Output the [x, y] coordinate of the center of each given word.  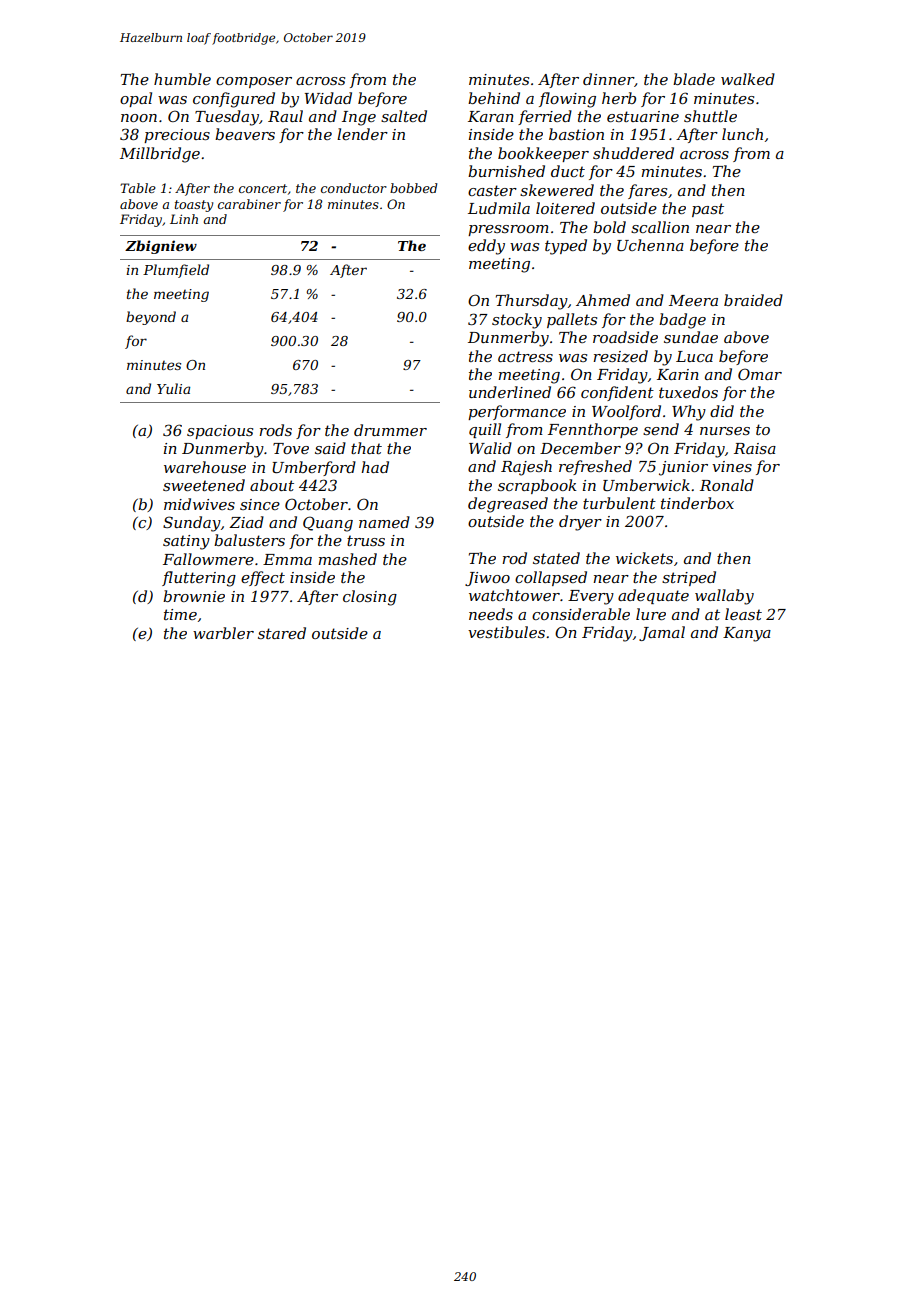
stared [282, 633]
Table [138, 188]
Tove [291, 448]
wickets [644, 558]
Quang [328, 524]
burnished [506, 171]
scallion [660, 227]
